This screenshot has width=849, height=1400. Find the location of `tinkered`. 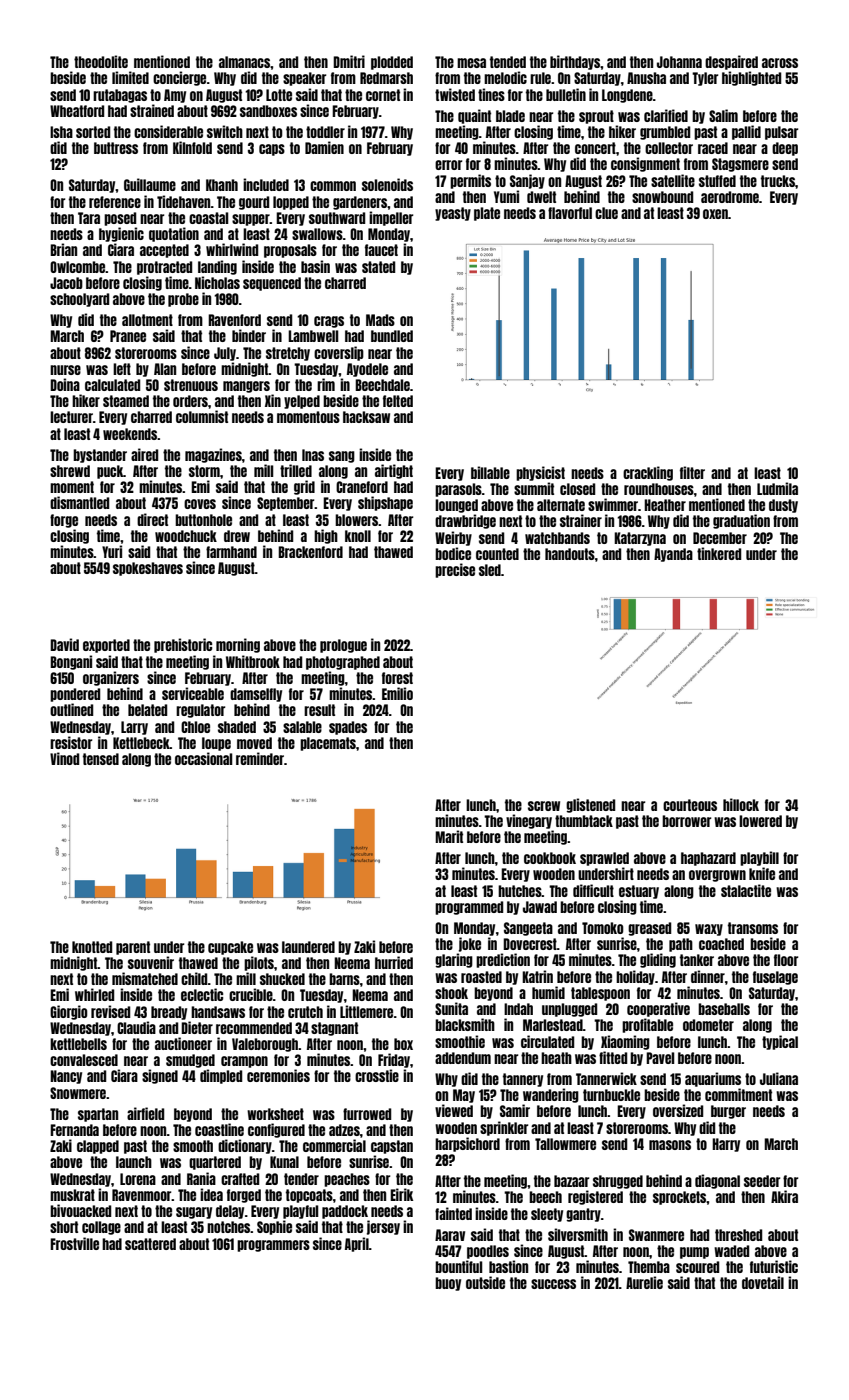

tinkered is located at coordinates (719, 553).
